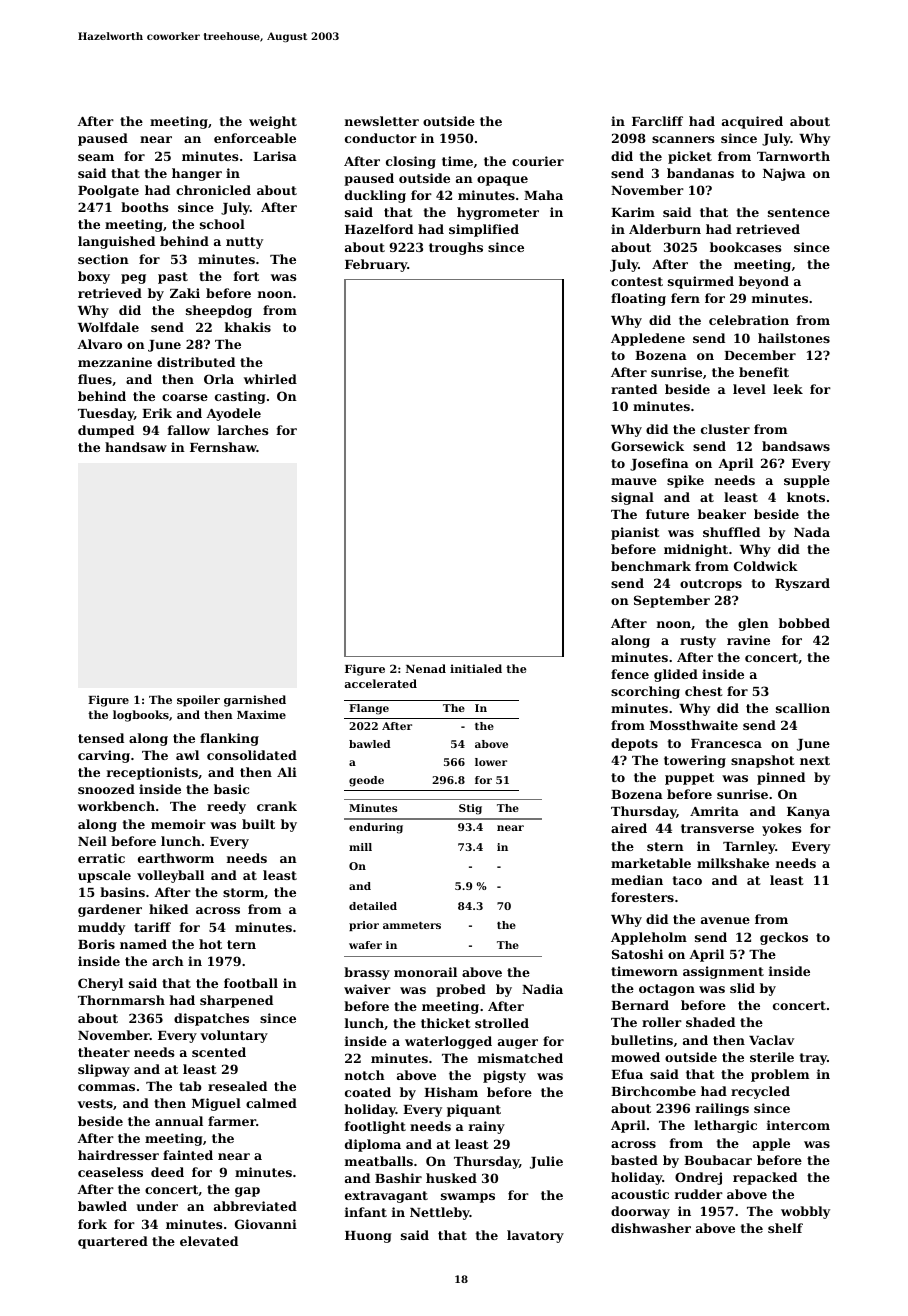 Image resolution: width=908 pixels, height=1316 pixels. I want to click on newsletter, so click(382, 121).
